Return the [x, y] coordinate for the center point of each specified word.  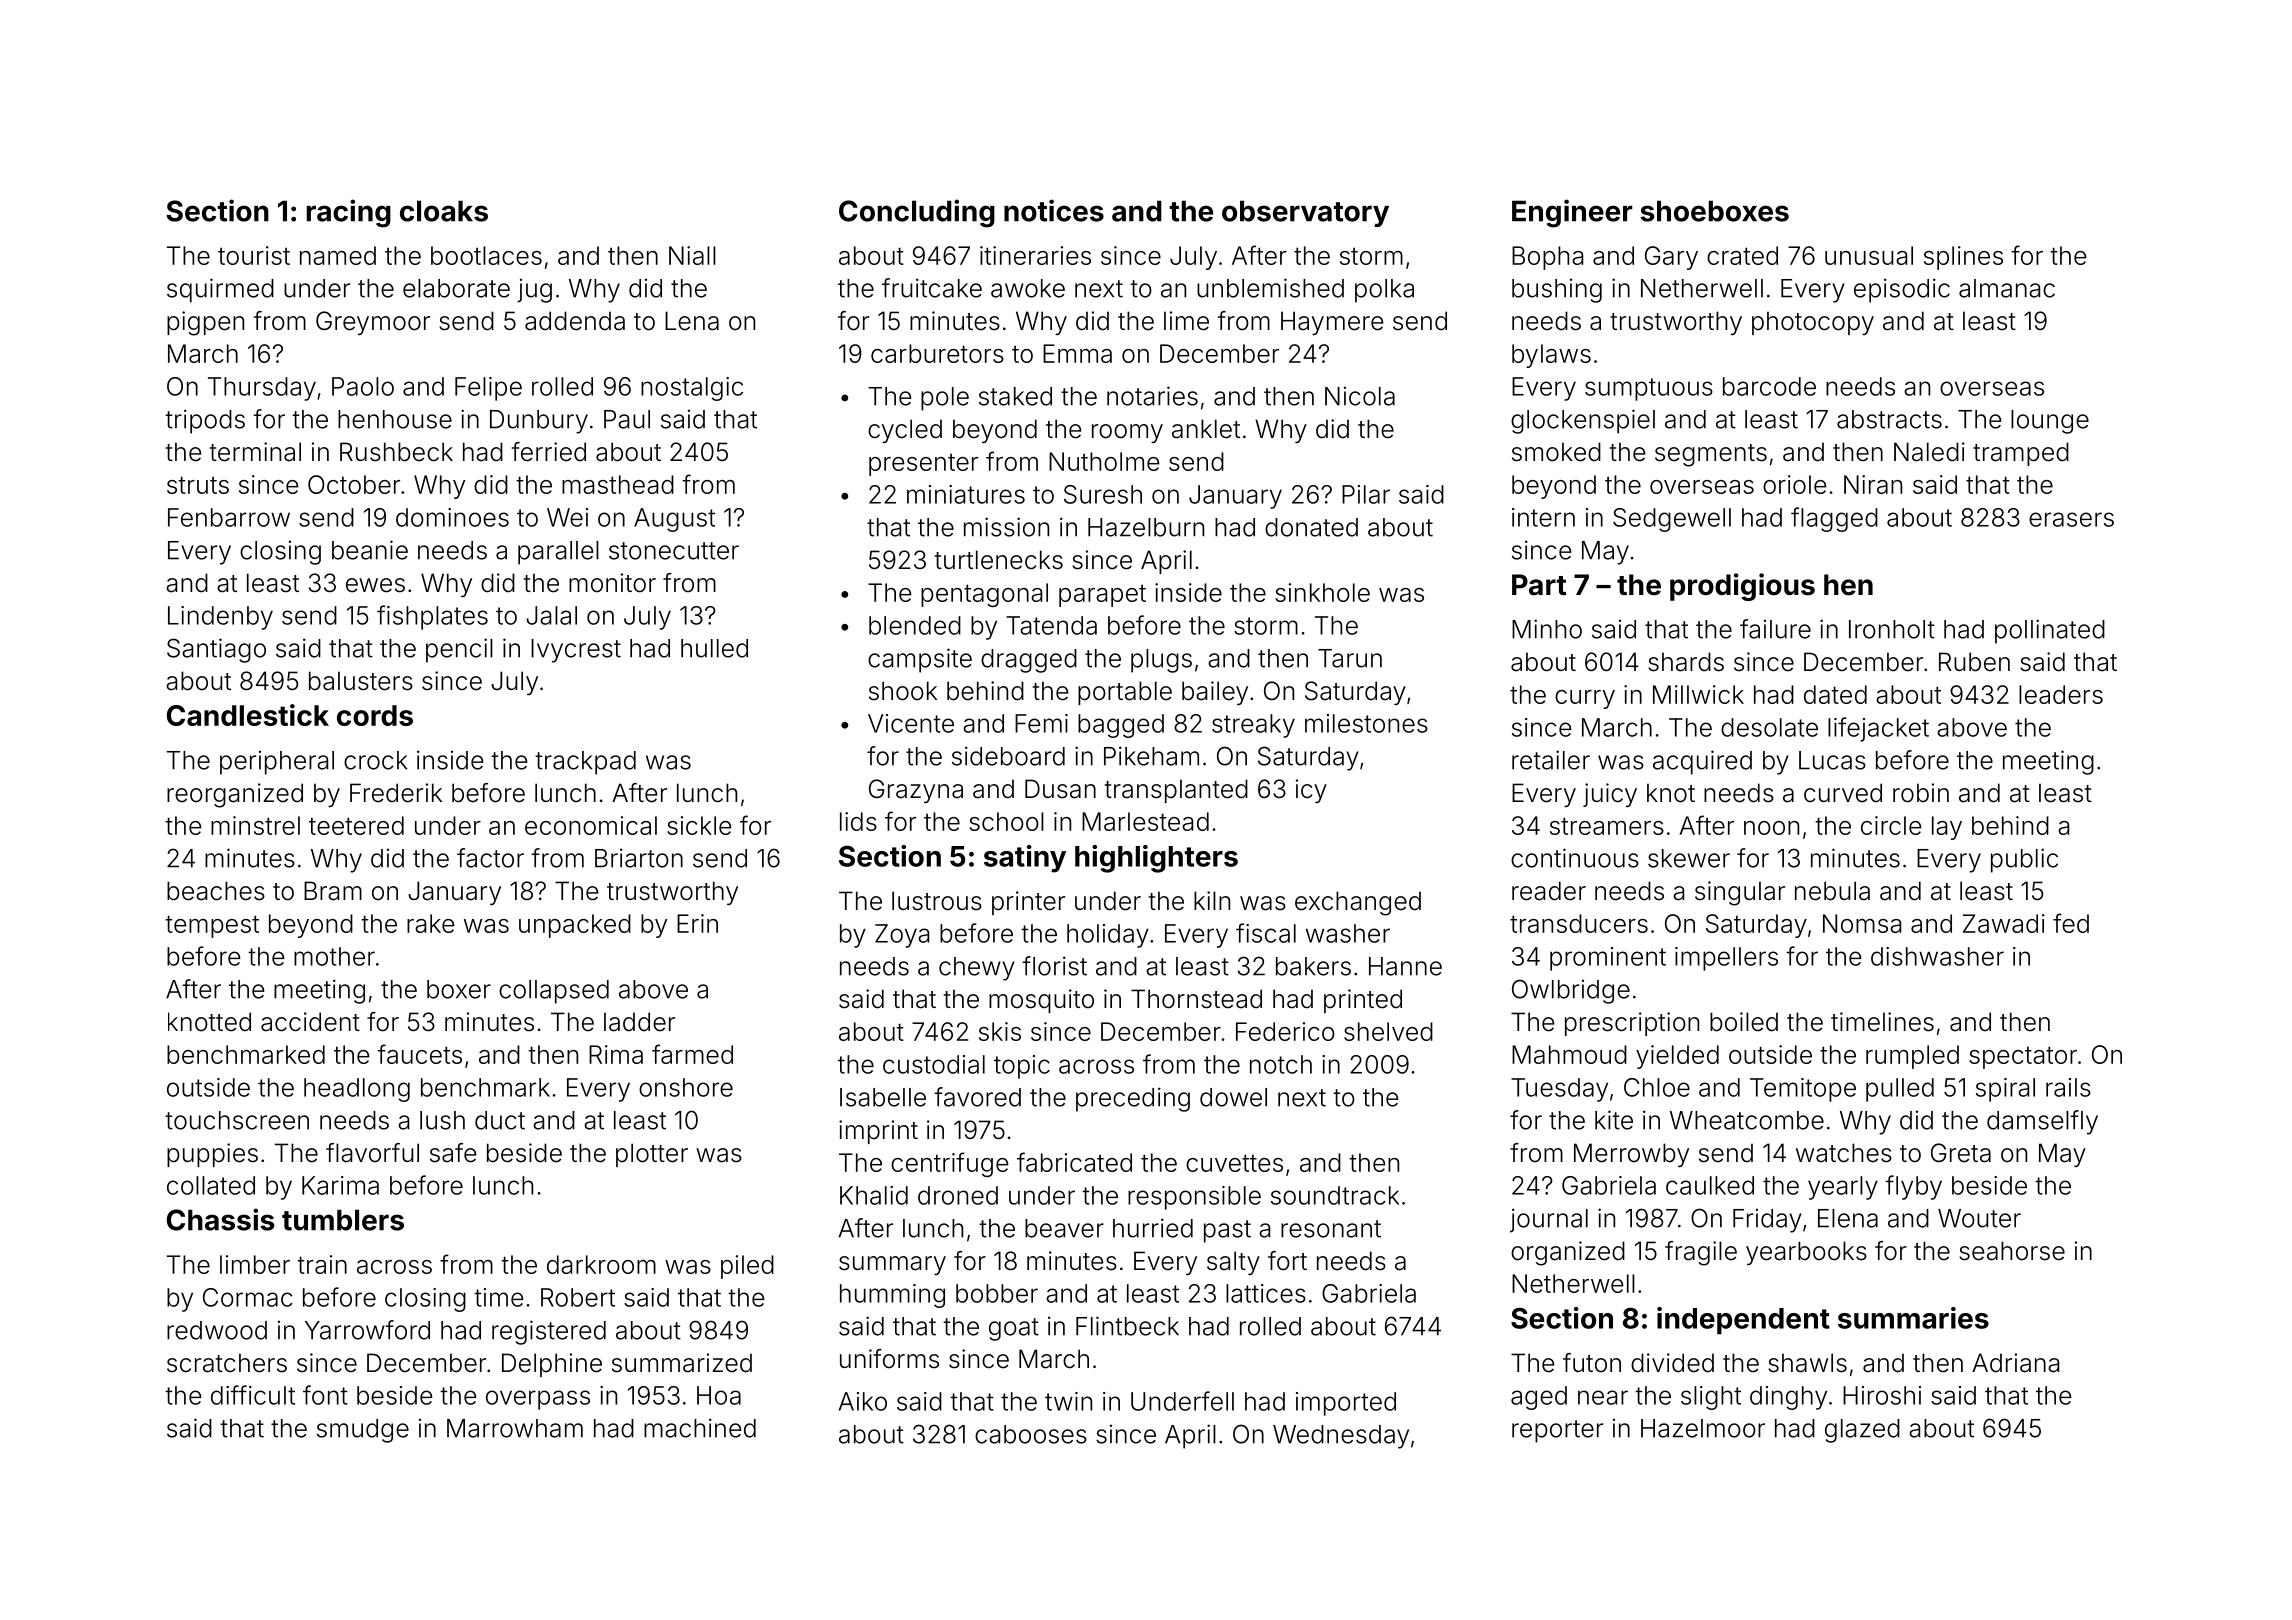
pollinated [2050, 631]
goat [1014, 1329]
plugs [1161, 661]
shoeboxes [1714, 211]
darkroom [601, 1264]
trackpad [585, 763]
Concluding [917, 213]
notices [1054, 210]
